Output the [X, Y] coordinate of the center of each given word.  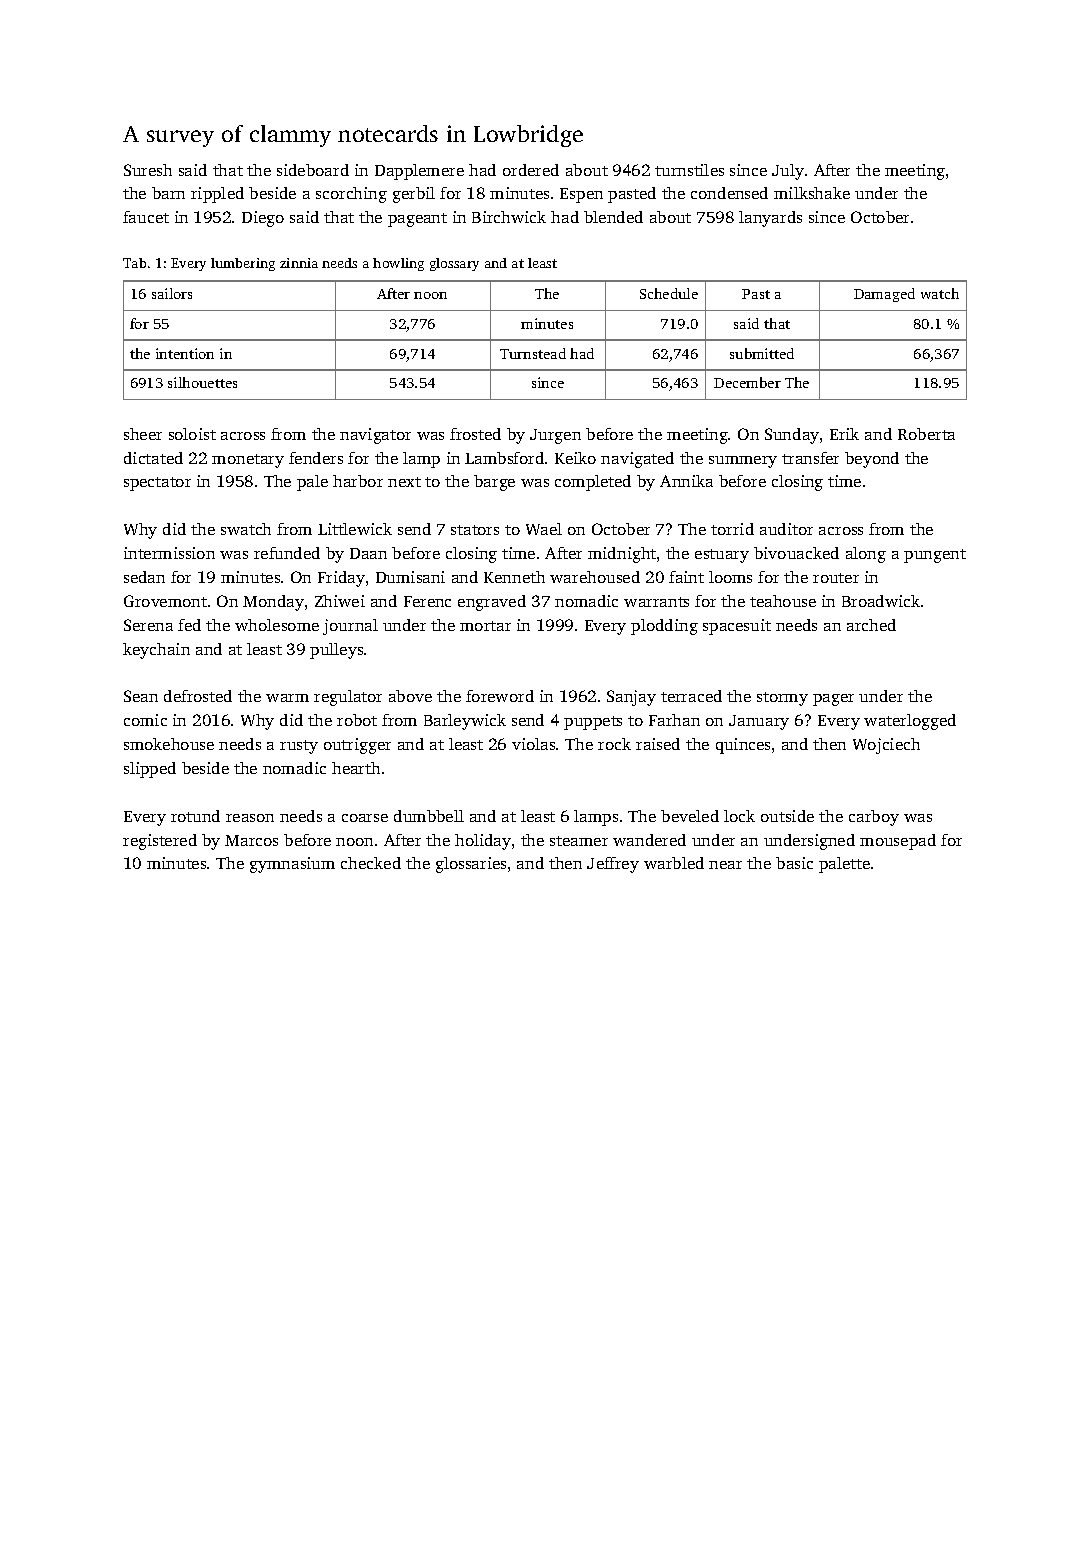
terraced [691, 696]
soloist [192, 434]
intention [185, 353]
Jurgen [555, 436]
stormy [782, 699]
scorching [351, 195]
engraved [492, 603]
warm [287, 698]
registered [160, 842]
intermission [169, 553]
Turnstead [533, 353]
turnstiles [689, 170]
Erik [844, 434]
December [747, 382]
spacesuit [737, 627]
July [788, 172]
